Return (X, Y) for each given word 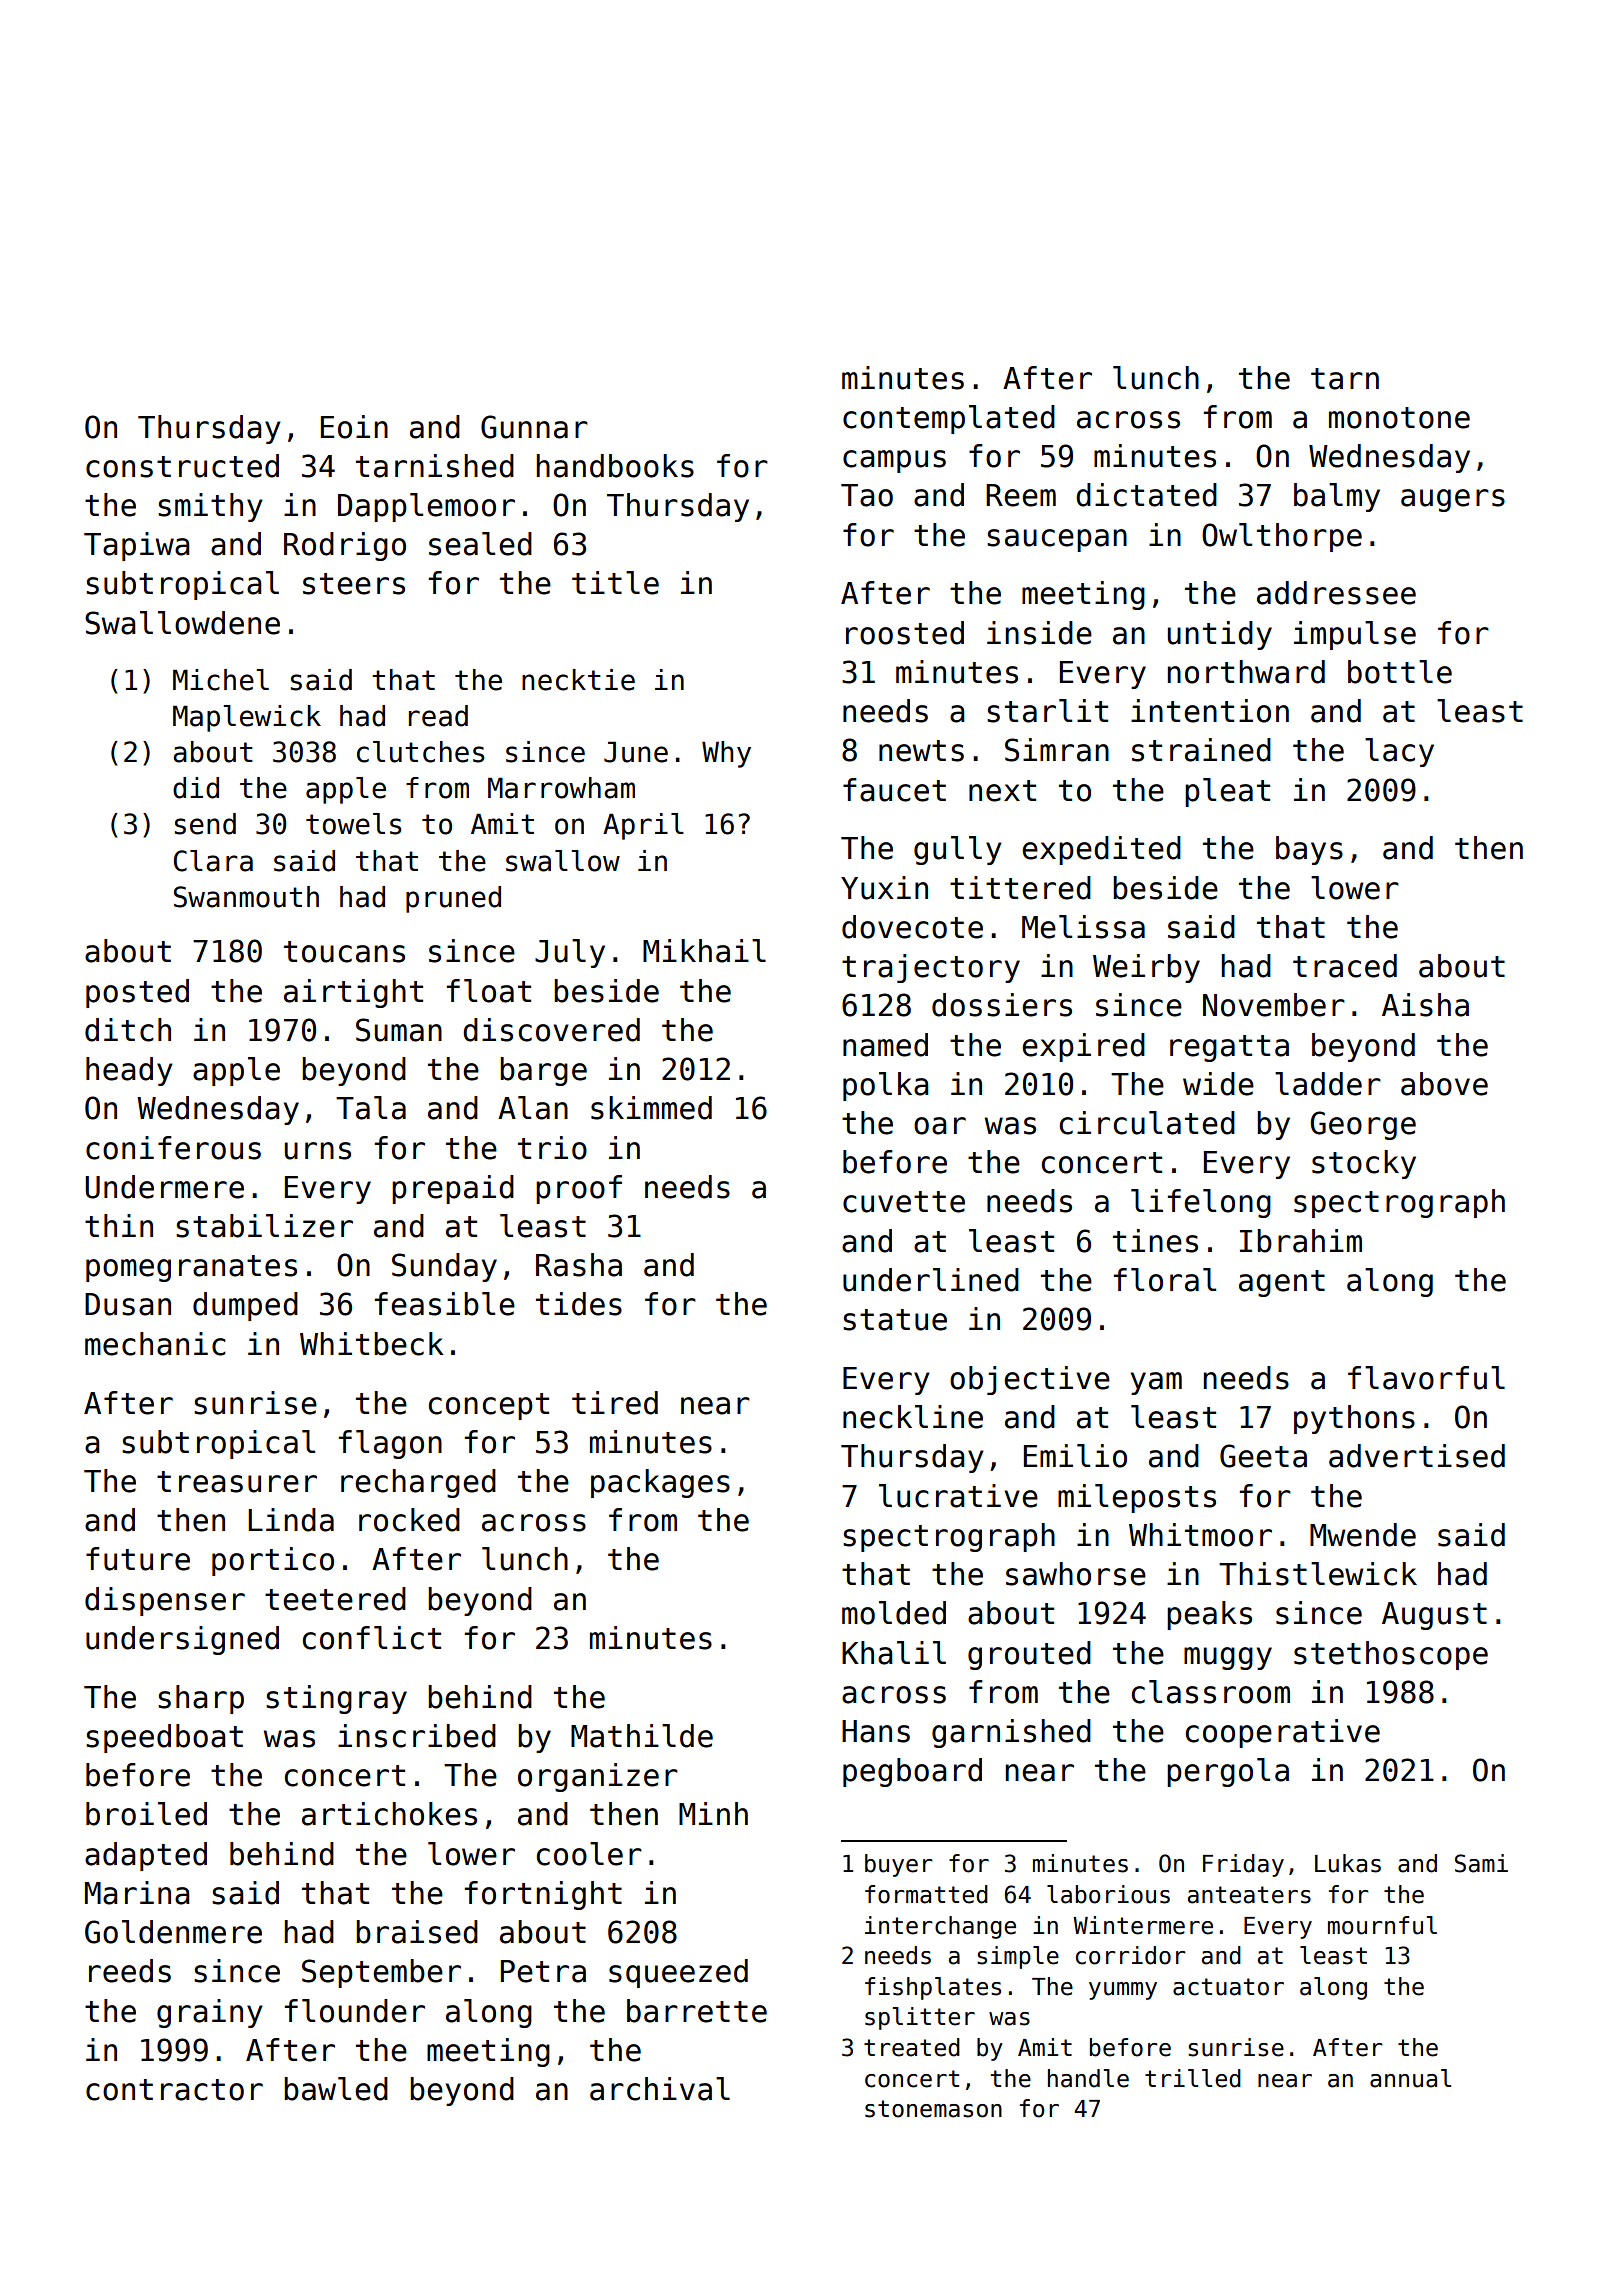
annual (1410, 2078)
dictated (1146, 495)
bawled (336, 2089)
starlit (1047, 711)
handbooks (615, 466)
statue (895, 1320)
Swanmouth (246, 897)
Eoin (354, 427)
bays (1309, 850)
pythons (1354, 1419)
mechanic (155, 1344)
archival (660, 2089)
